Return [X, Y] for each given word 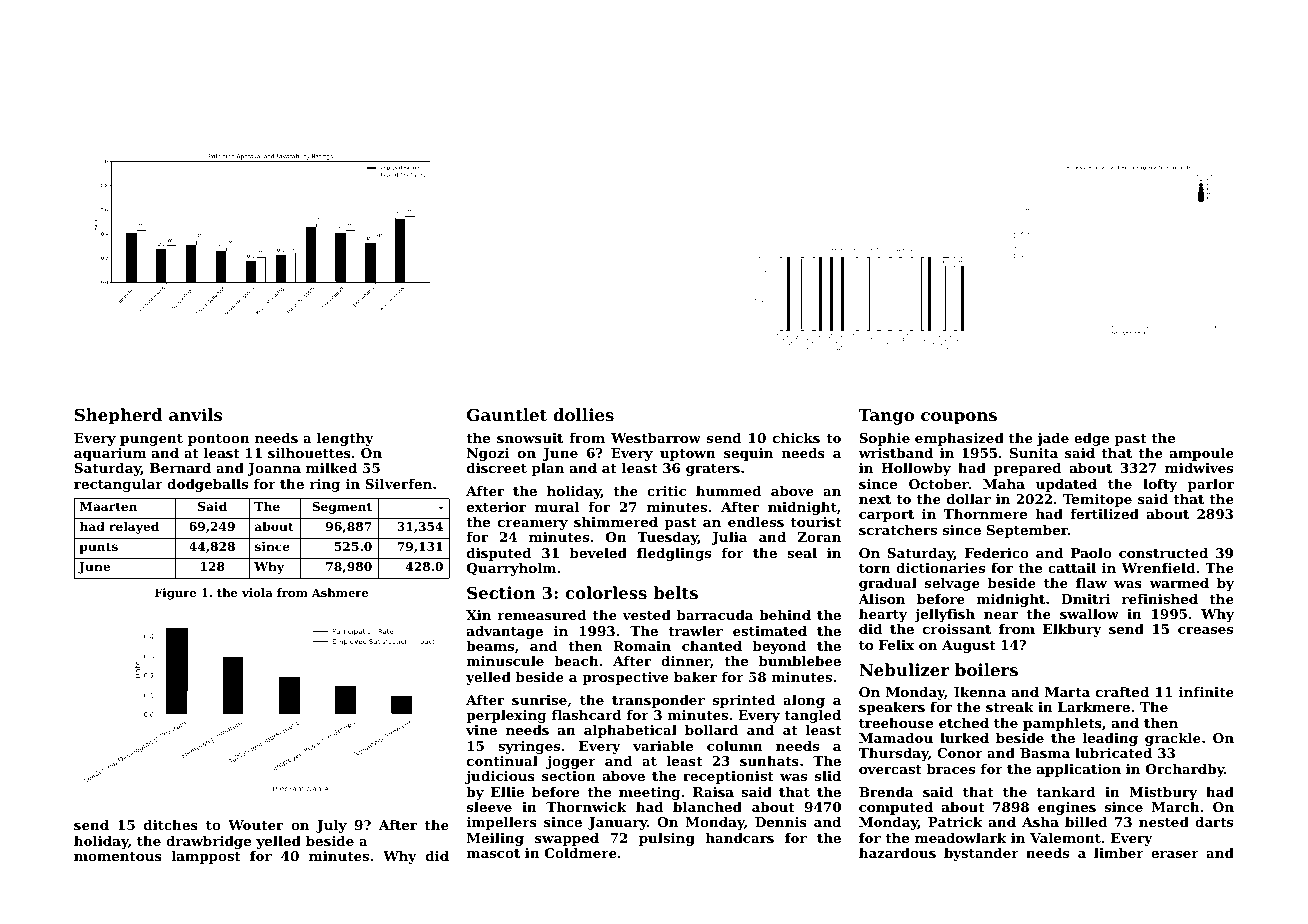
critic [666, 491]
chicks [796, 438]
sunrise [539, 700]
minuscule [505, 661]
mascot [493, 853]
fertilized [1104, 514]
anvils [195, 414]
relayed [134, 527]
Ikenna [980, 692]
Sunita [1034, 453]
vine [481, 730]
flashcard [587, 715]
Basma [1045, 753]
